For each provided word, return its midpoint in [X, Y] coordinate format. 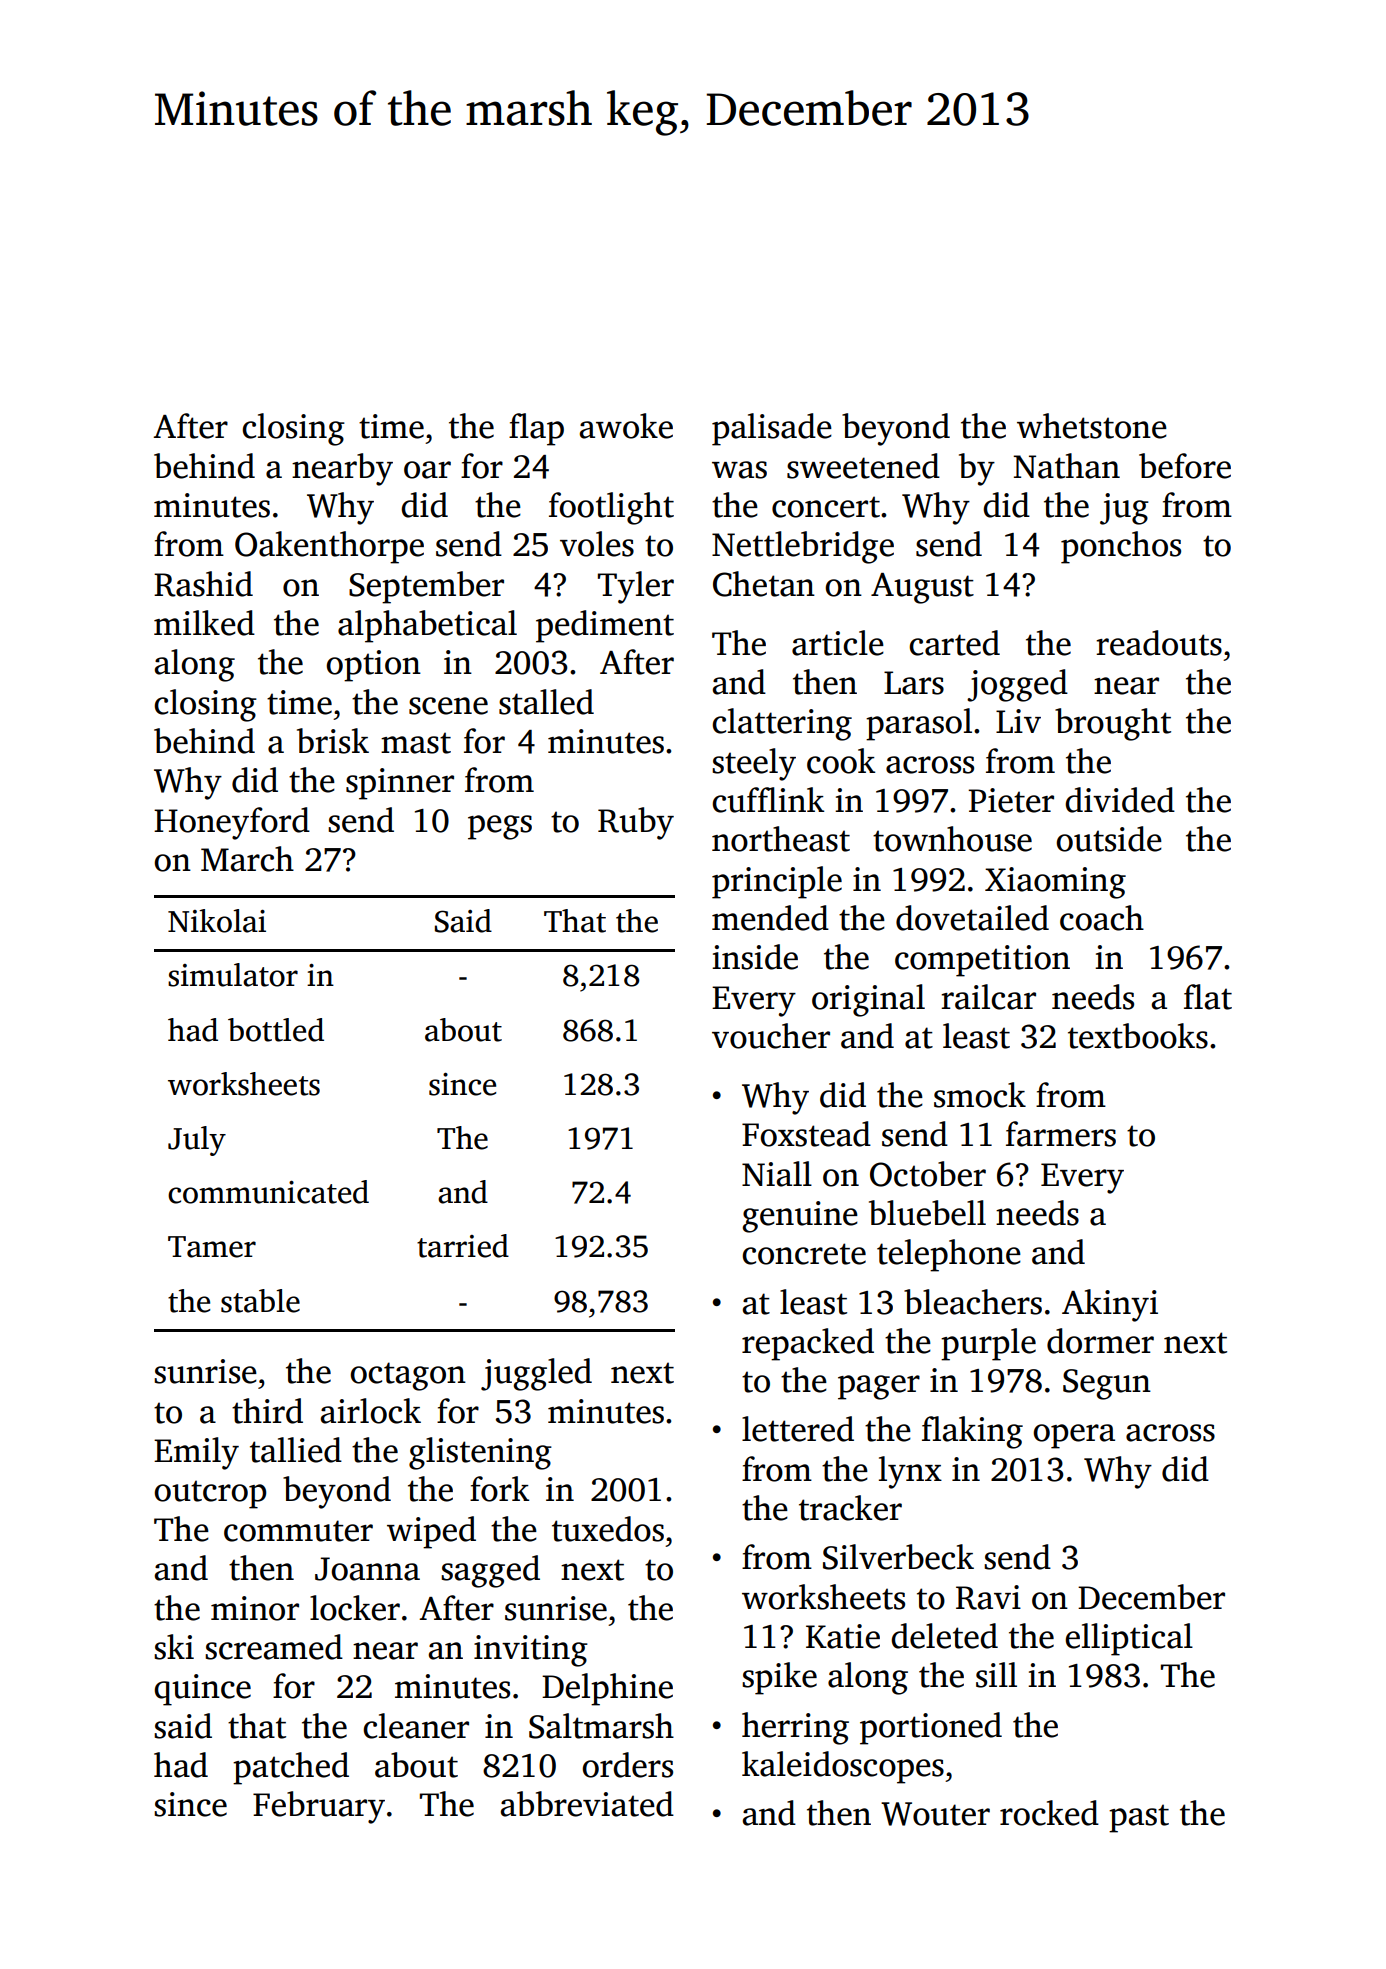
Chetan [764, 584]
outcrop [210, 1494]
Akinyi [1110, 1305]
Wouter [935, 1814]
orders [627, 1765]
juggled [536, 1374]
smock [980, 1095]
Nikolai [217, 921]
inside [755, 957]
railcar [988, 997]
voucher [771, 1036]
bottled [276, 1030]
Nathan [1066, 466]
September [426, 587]
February [319, 1807]
